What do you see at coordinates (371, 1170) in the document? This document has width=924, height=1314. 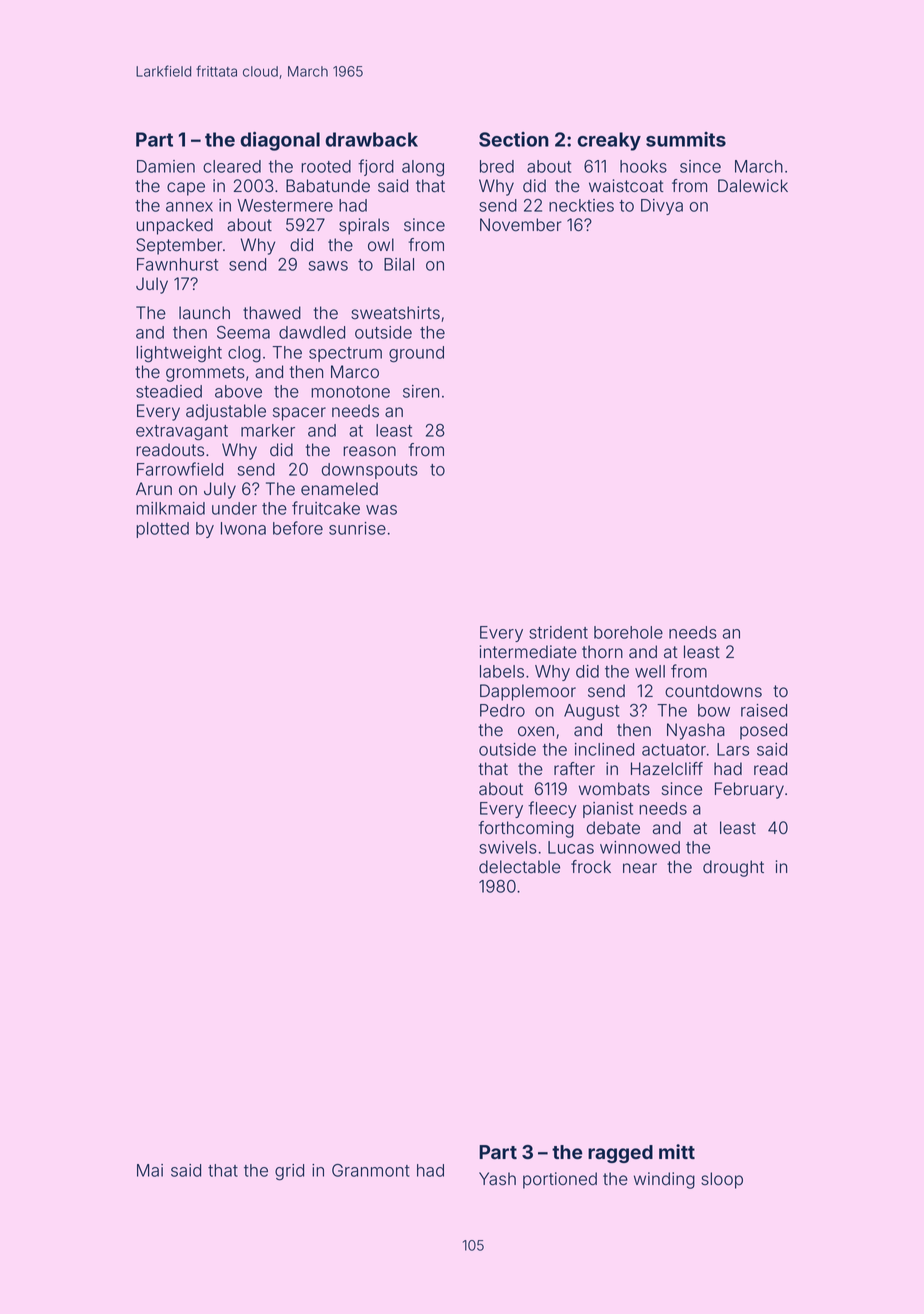 I see `Granmont` at bounding box center [371, 1170].
